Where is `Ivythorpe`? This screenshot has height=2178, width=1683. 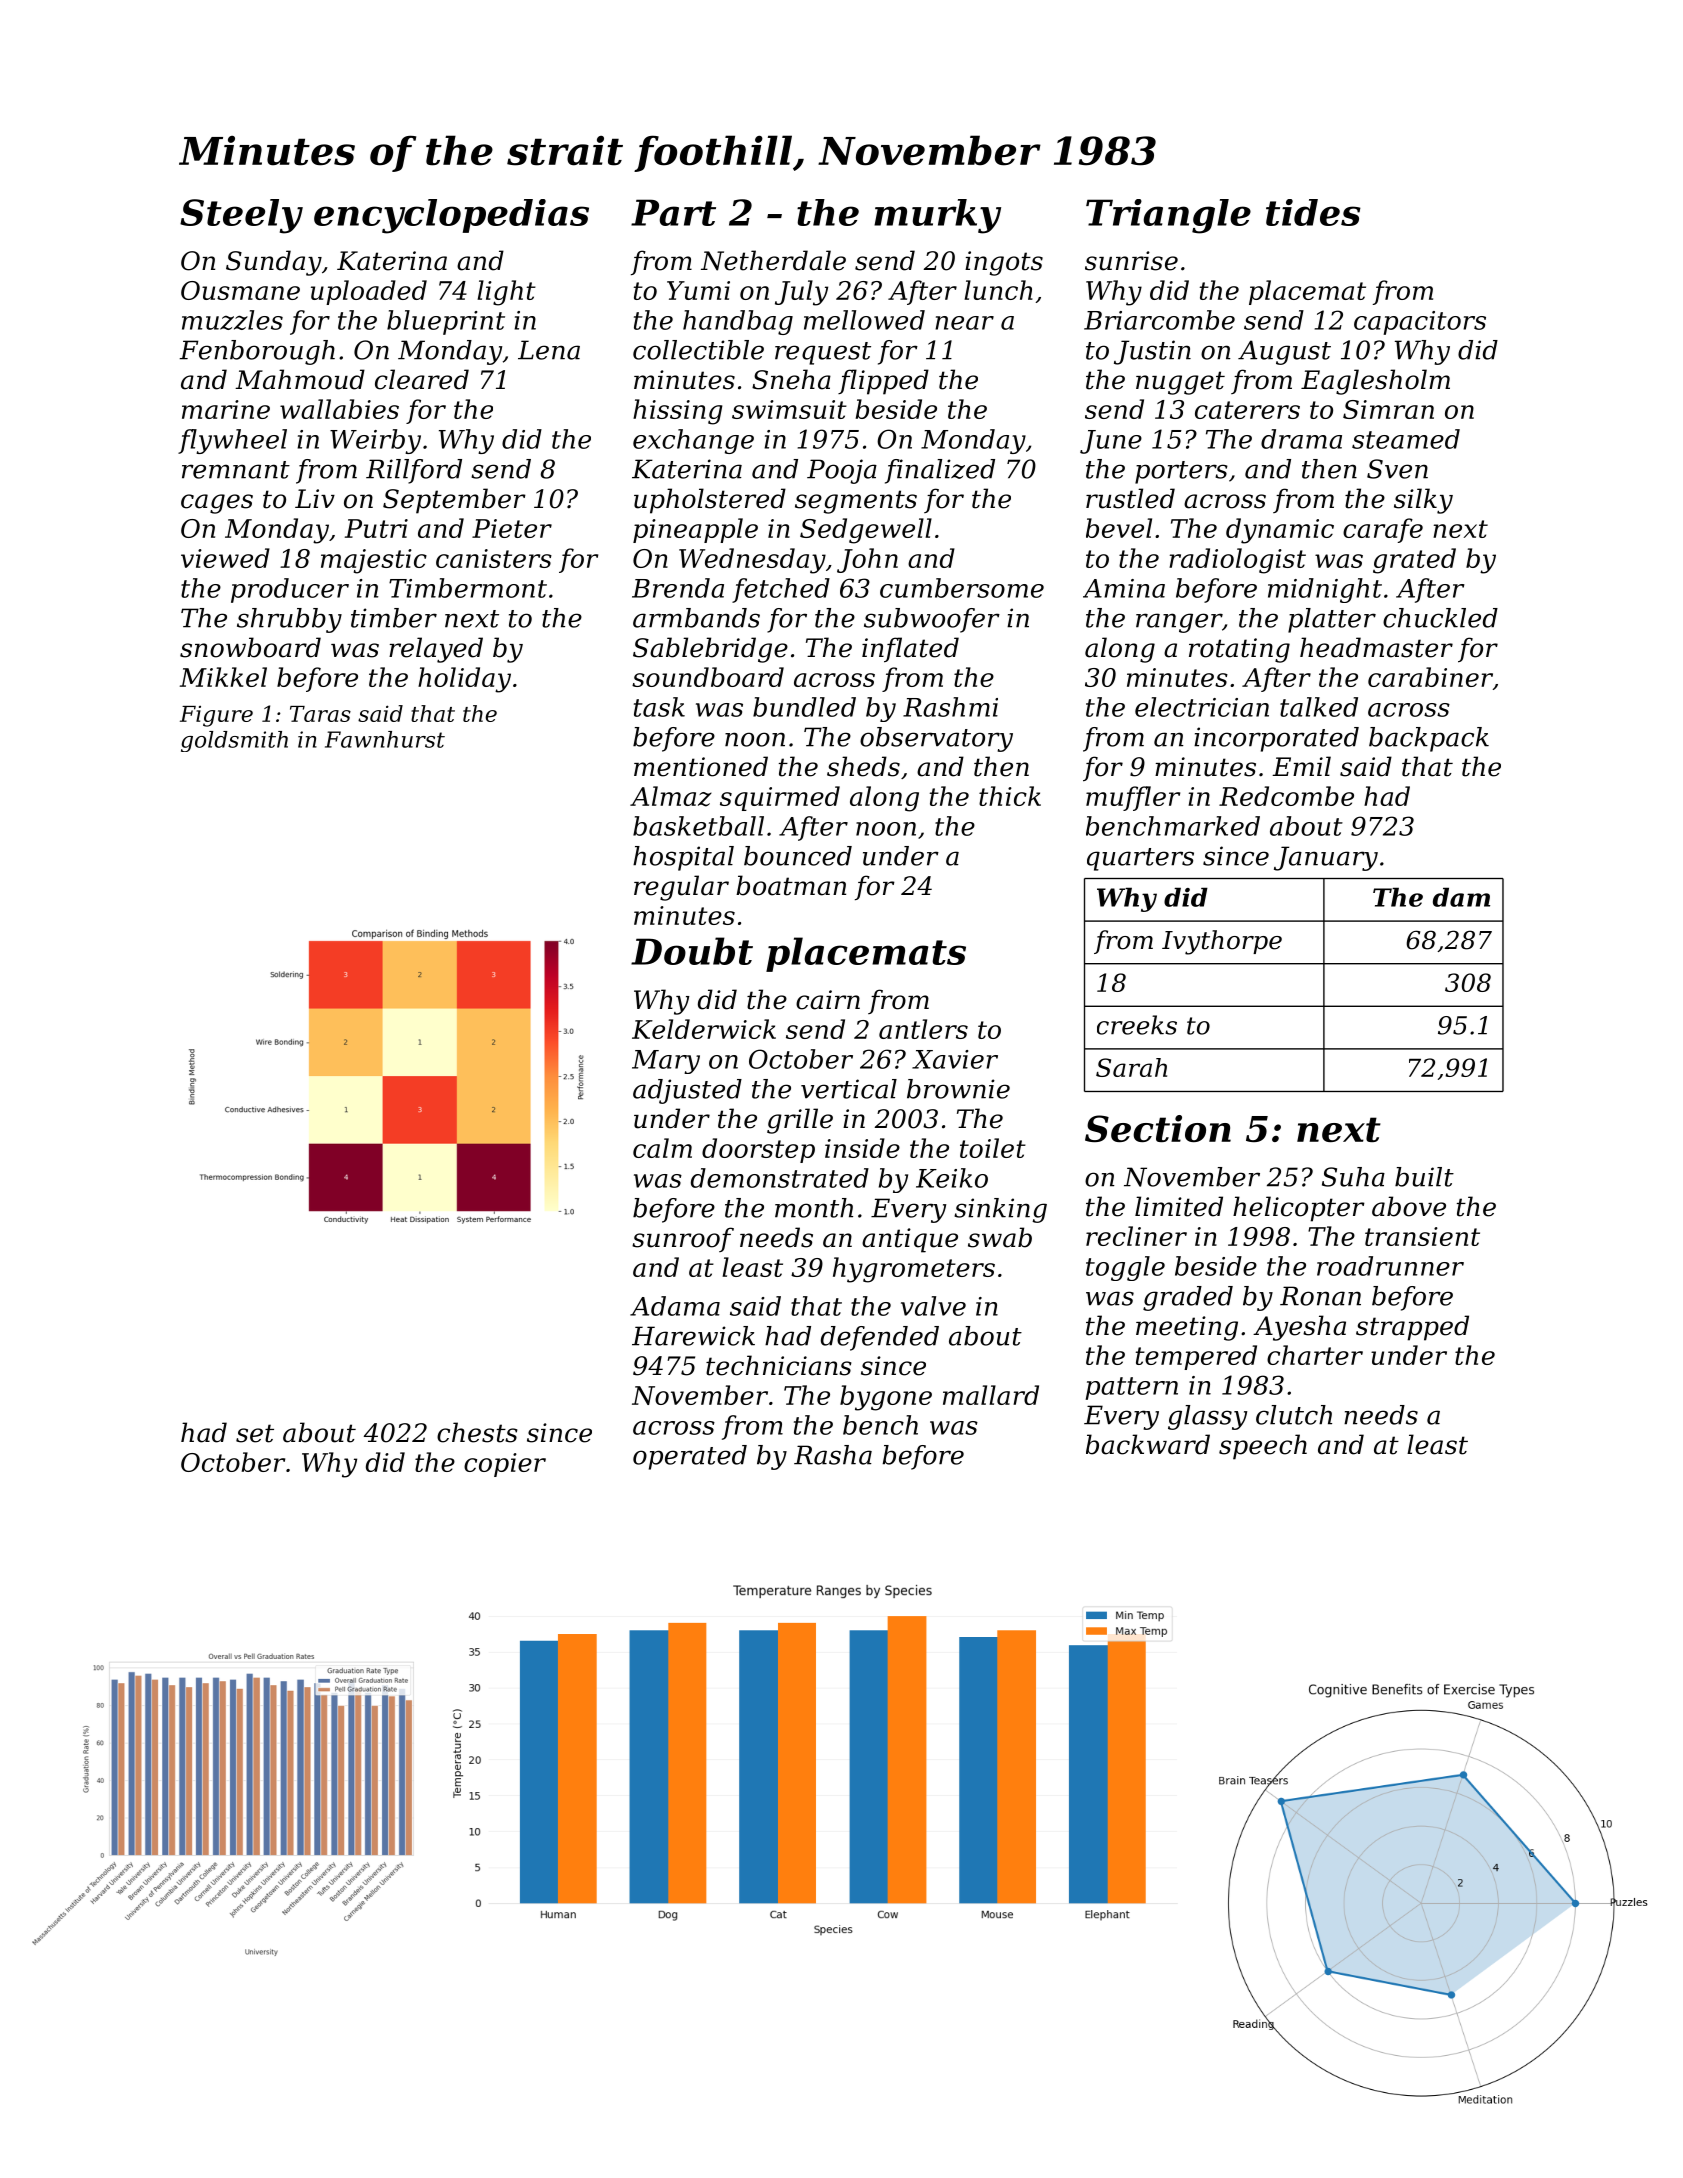
Ivythorpe is located at coordinates (1222, 942).
